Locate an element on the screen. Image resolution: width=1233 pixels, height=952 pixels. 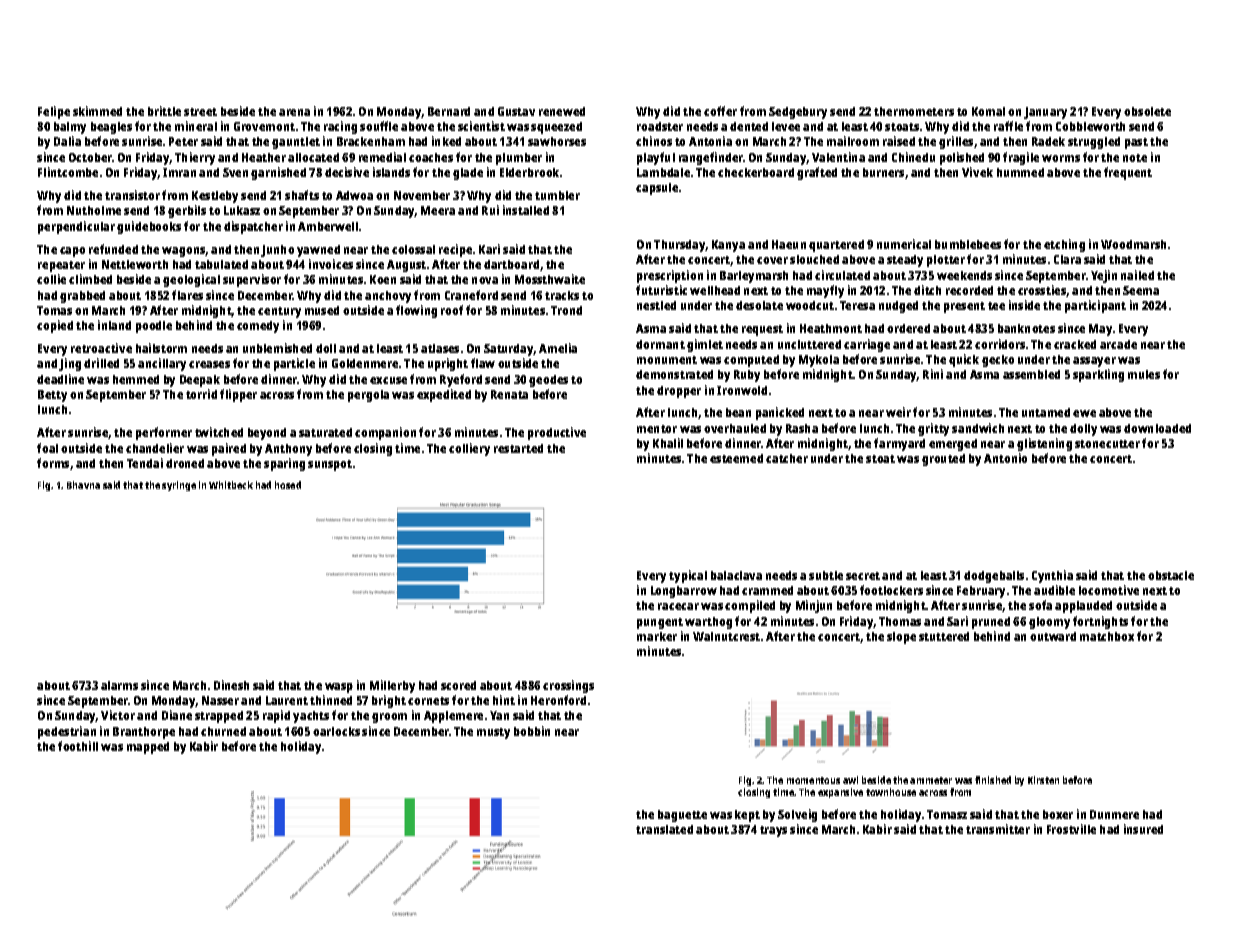
drilled is located at coordinates (101, 363).
